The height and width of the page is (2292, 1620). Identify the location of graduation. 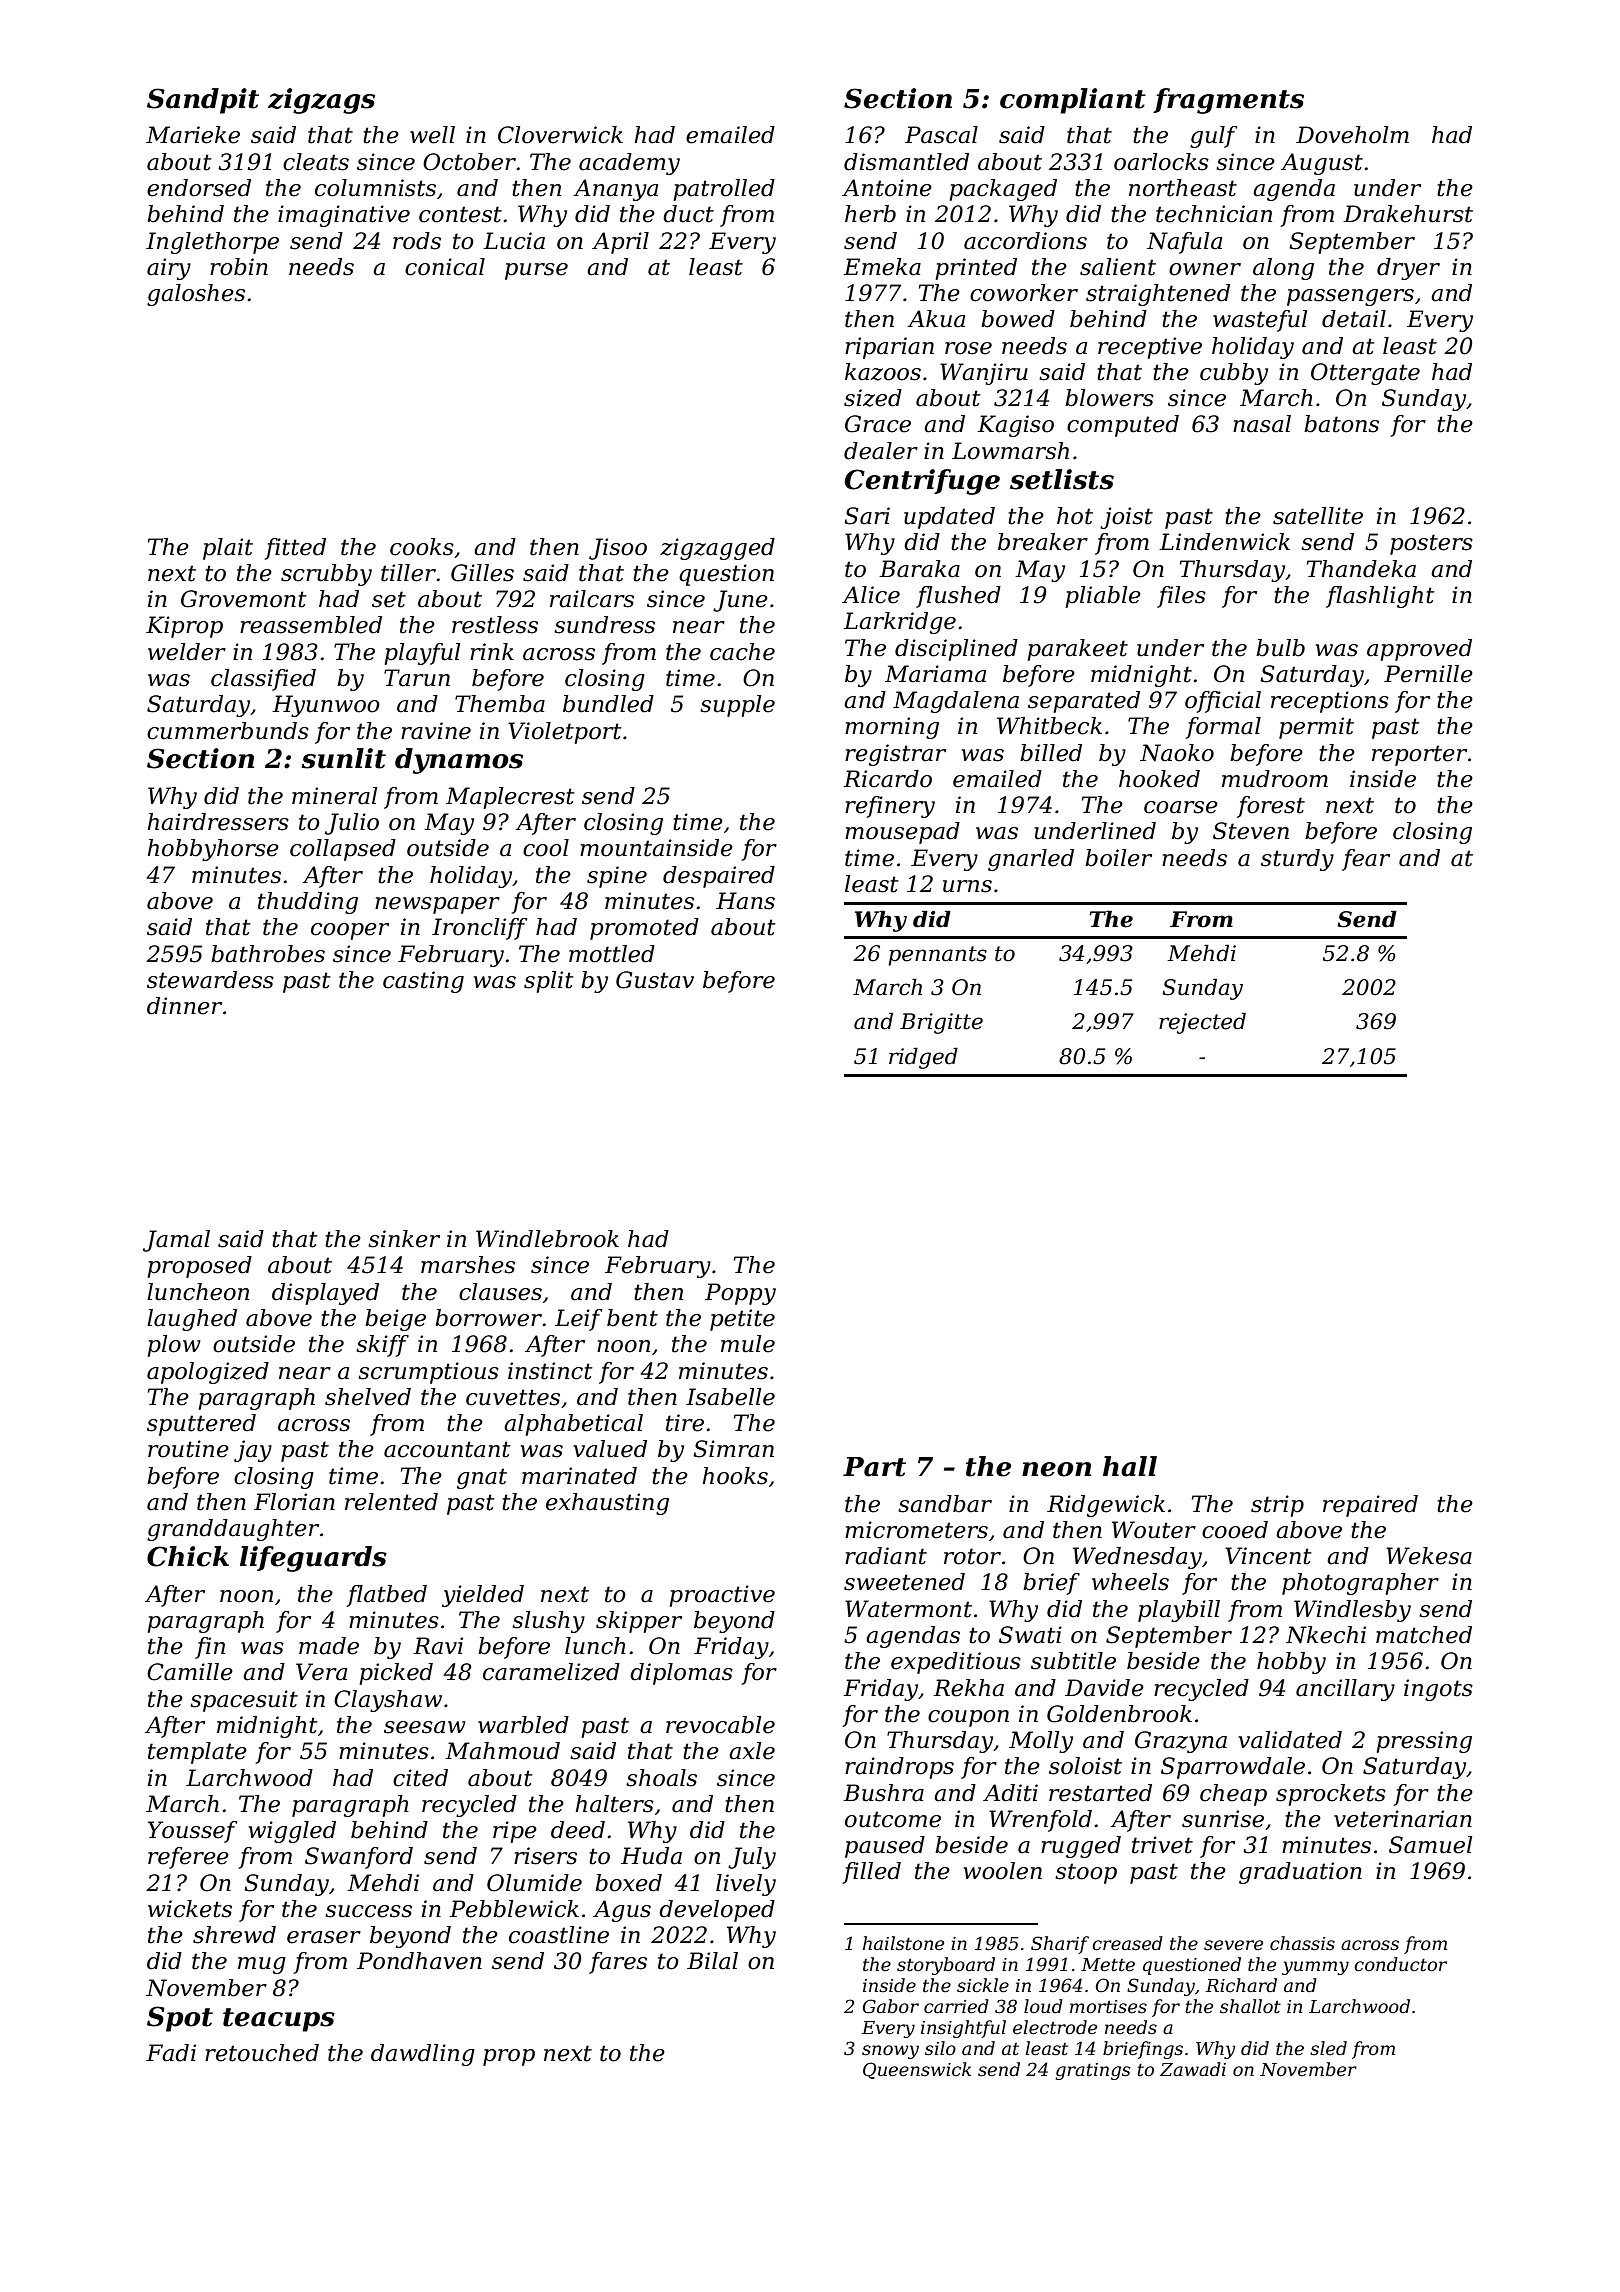
(1300, 1873).
